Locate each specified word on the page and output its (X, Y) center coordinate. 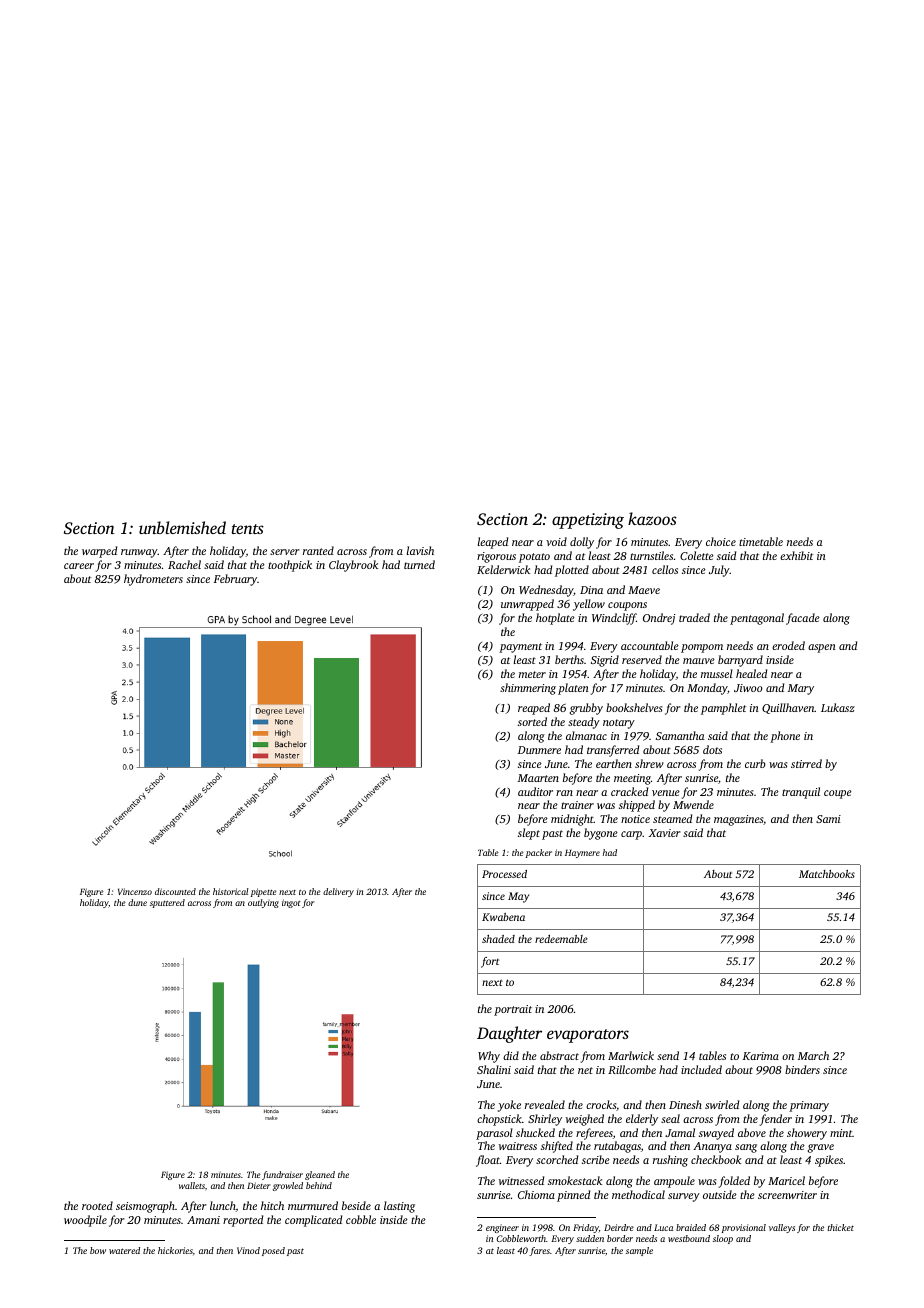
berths (569, 659)
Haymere (582, 853)
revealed (545, 1104)
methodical (638, 1194)
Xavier (664, 833)
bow (98, 1250)
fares (539, 1251)
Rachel (184, 564)
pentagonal (757, 619)
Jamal (680, 1132)
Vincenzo (135, 891)
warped (99, 552)
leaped (493, 543)
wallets (192, 1185)
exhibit (796, 555)
